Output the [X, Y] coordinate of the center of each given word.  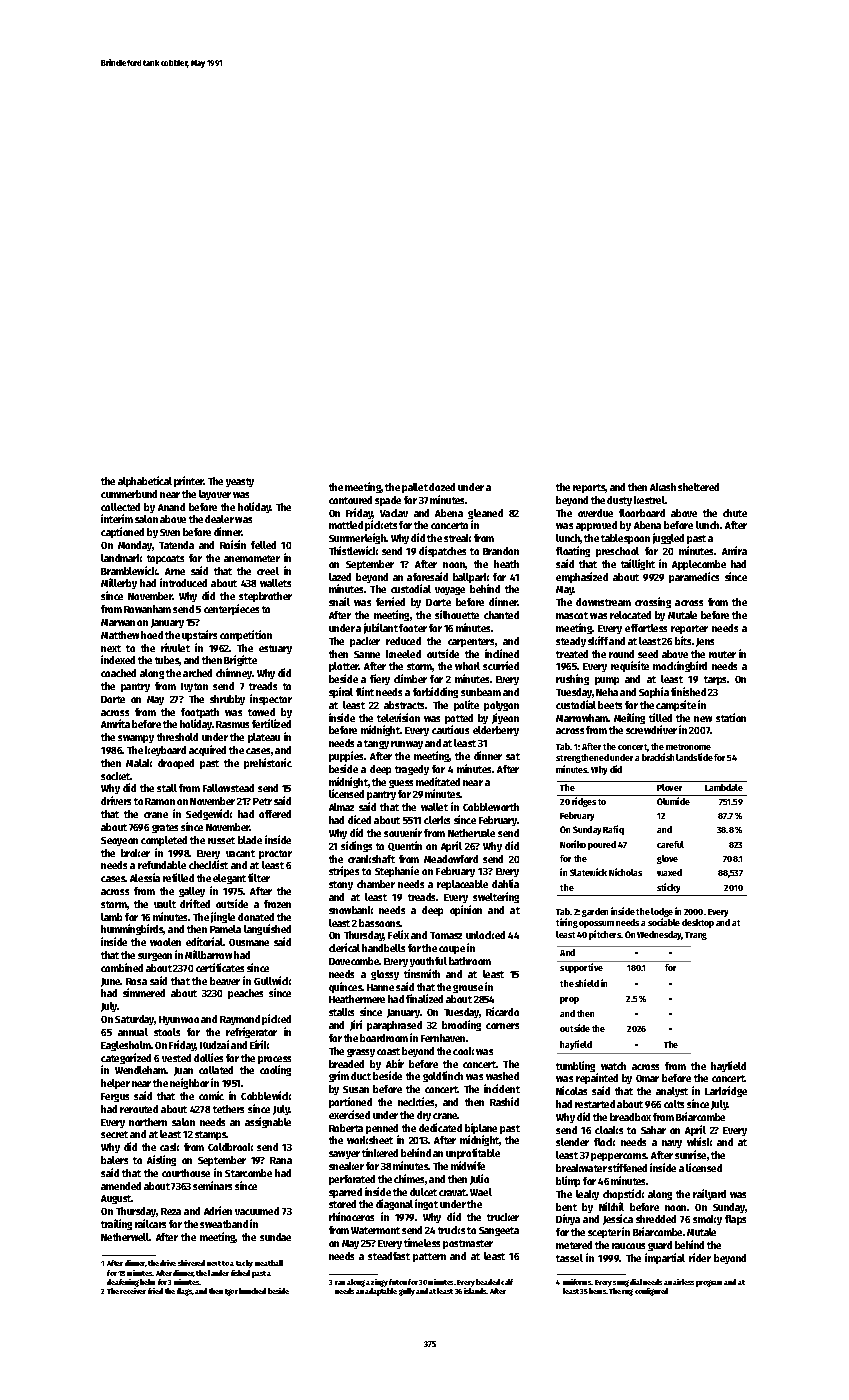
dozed [442, 487]
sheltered [698, 487]
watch [613, 1066]
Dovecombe [354, 961]
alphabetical [145, 481]
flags [185, 1292]
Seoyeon [119, 841]
